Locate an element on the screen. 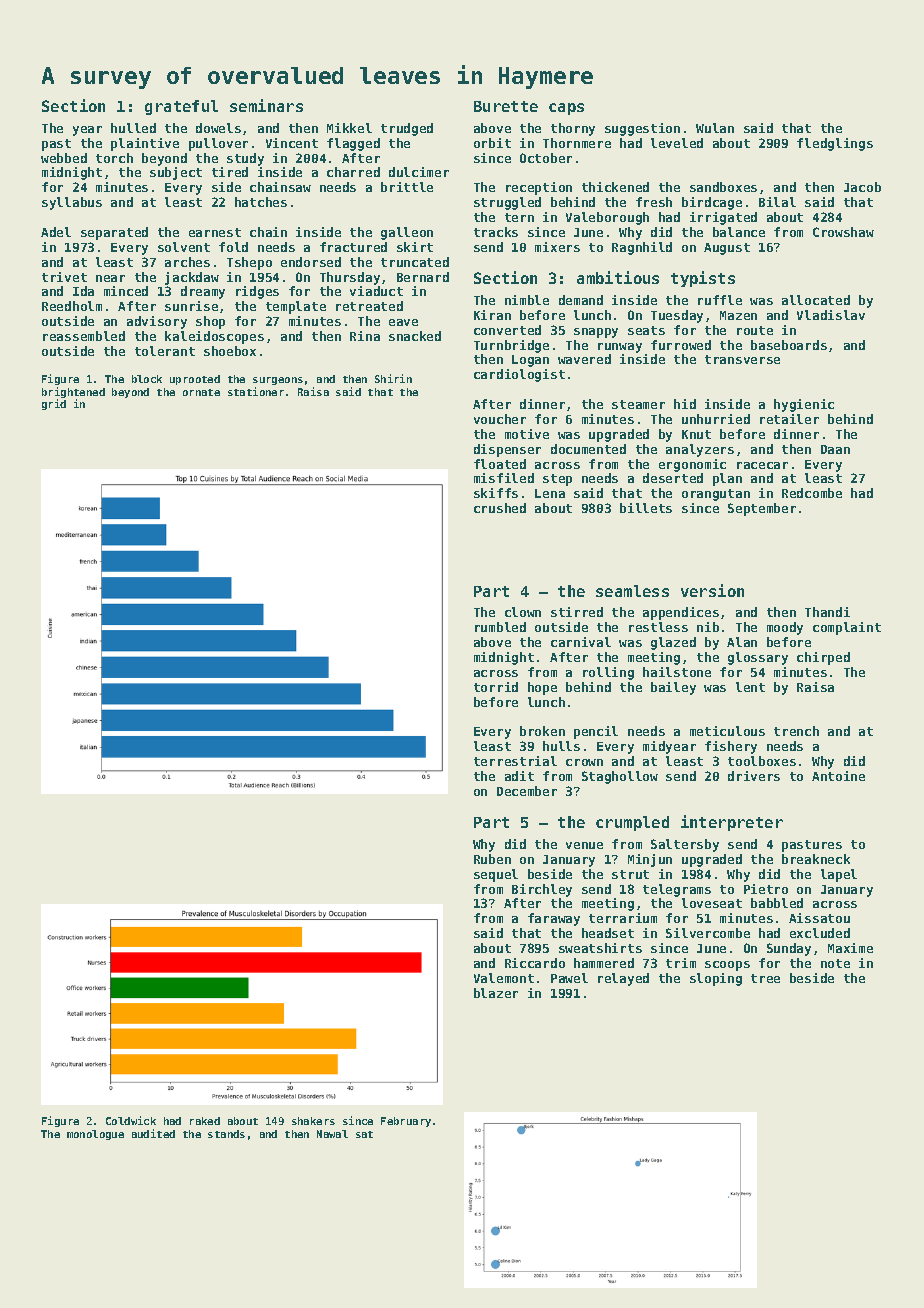  monologue is located at coordinates (95, 1135).
